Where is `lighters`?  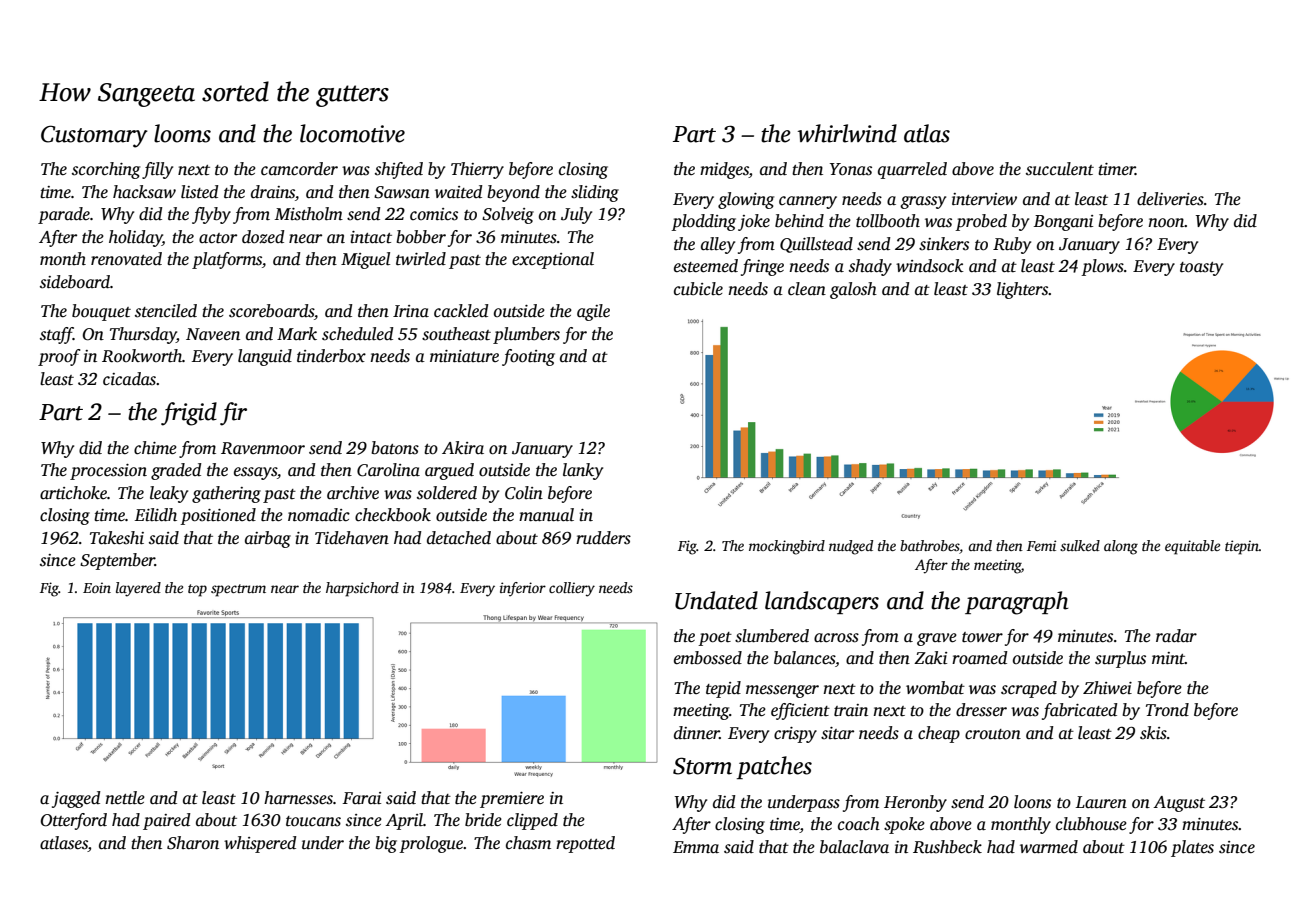
lighters is located at coordinates (1022, 290).
